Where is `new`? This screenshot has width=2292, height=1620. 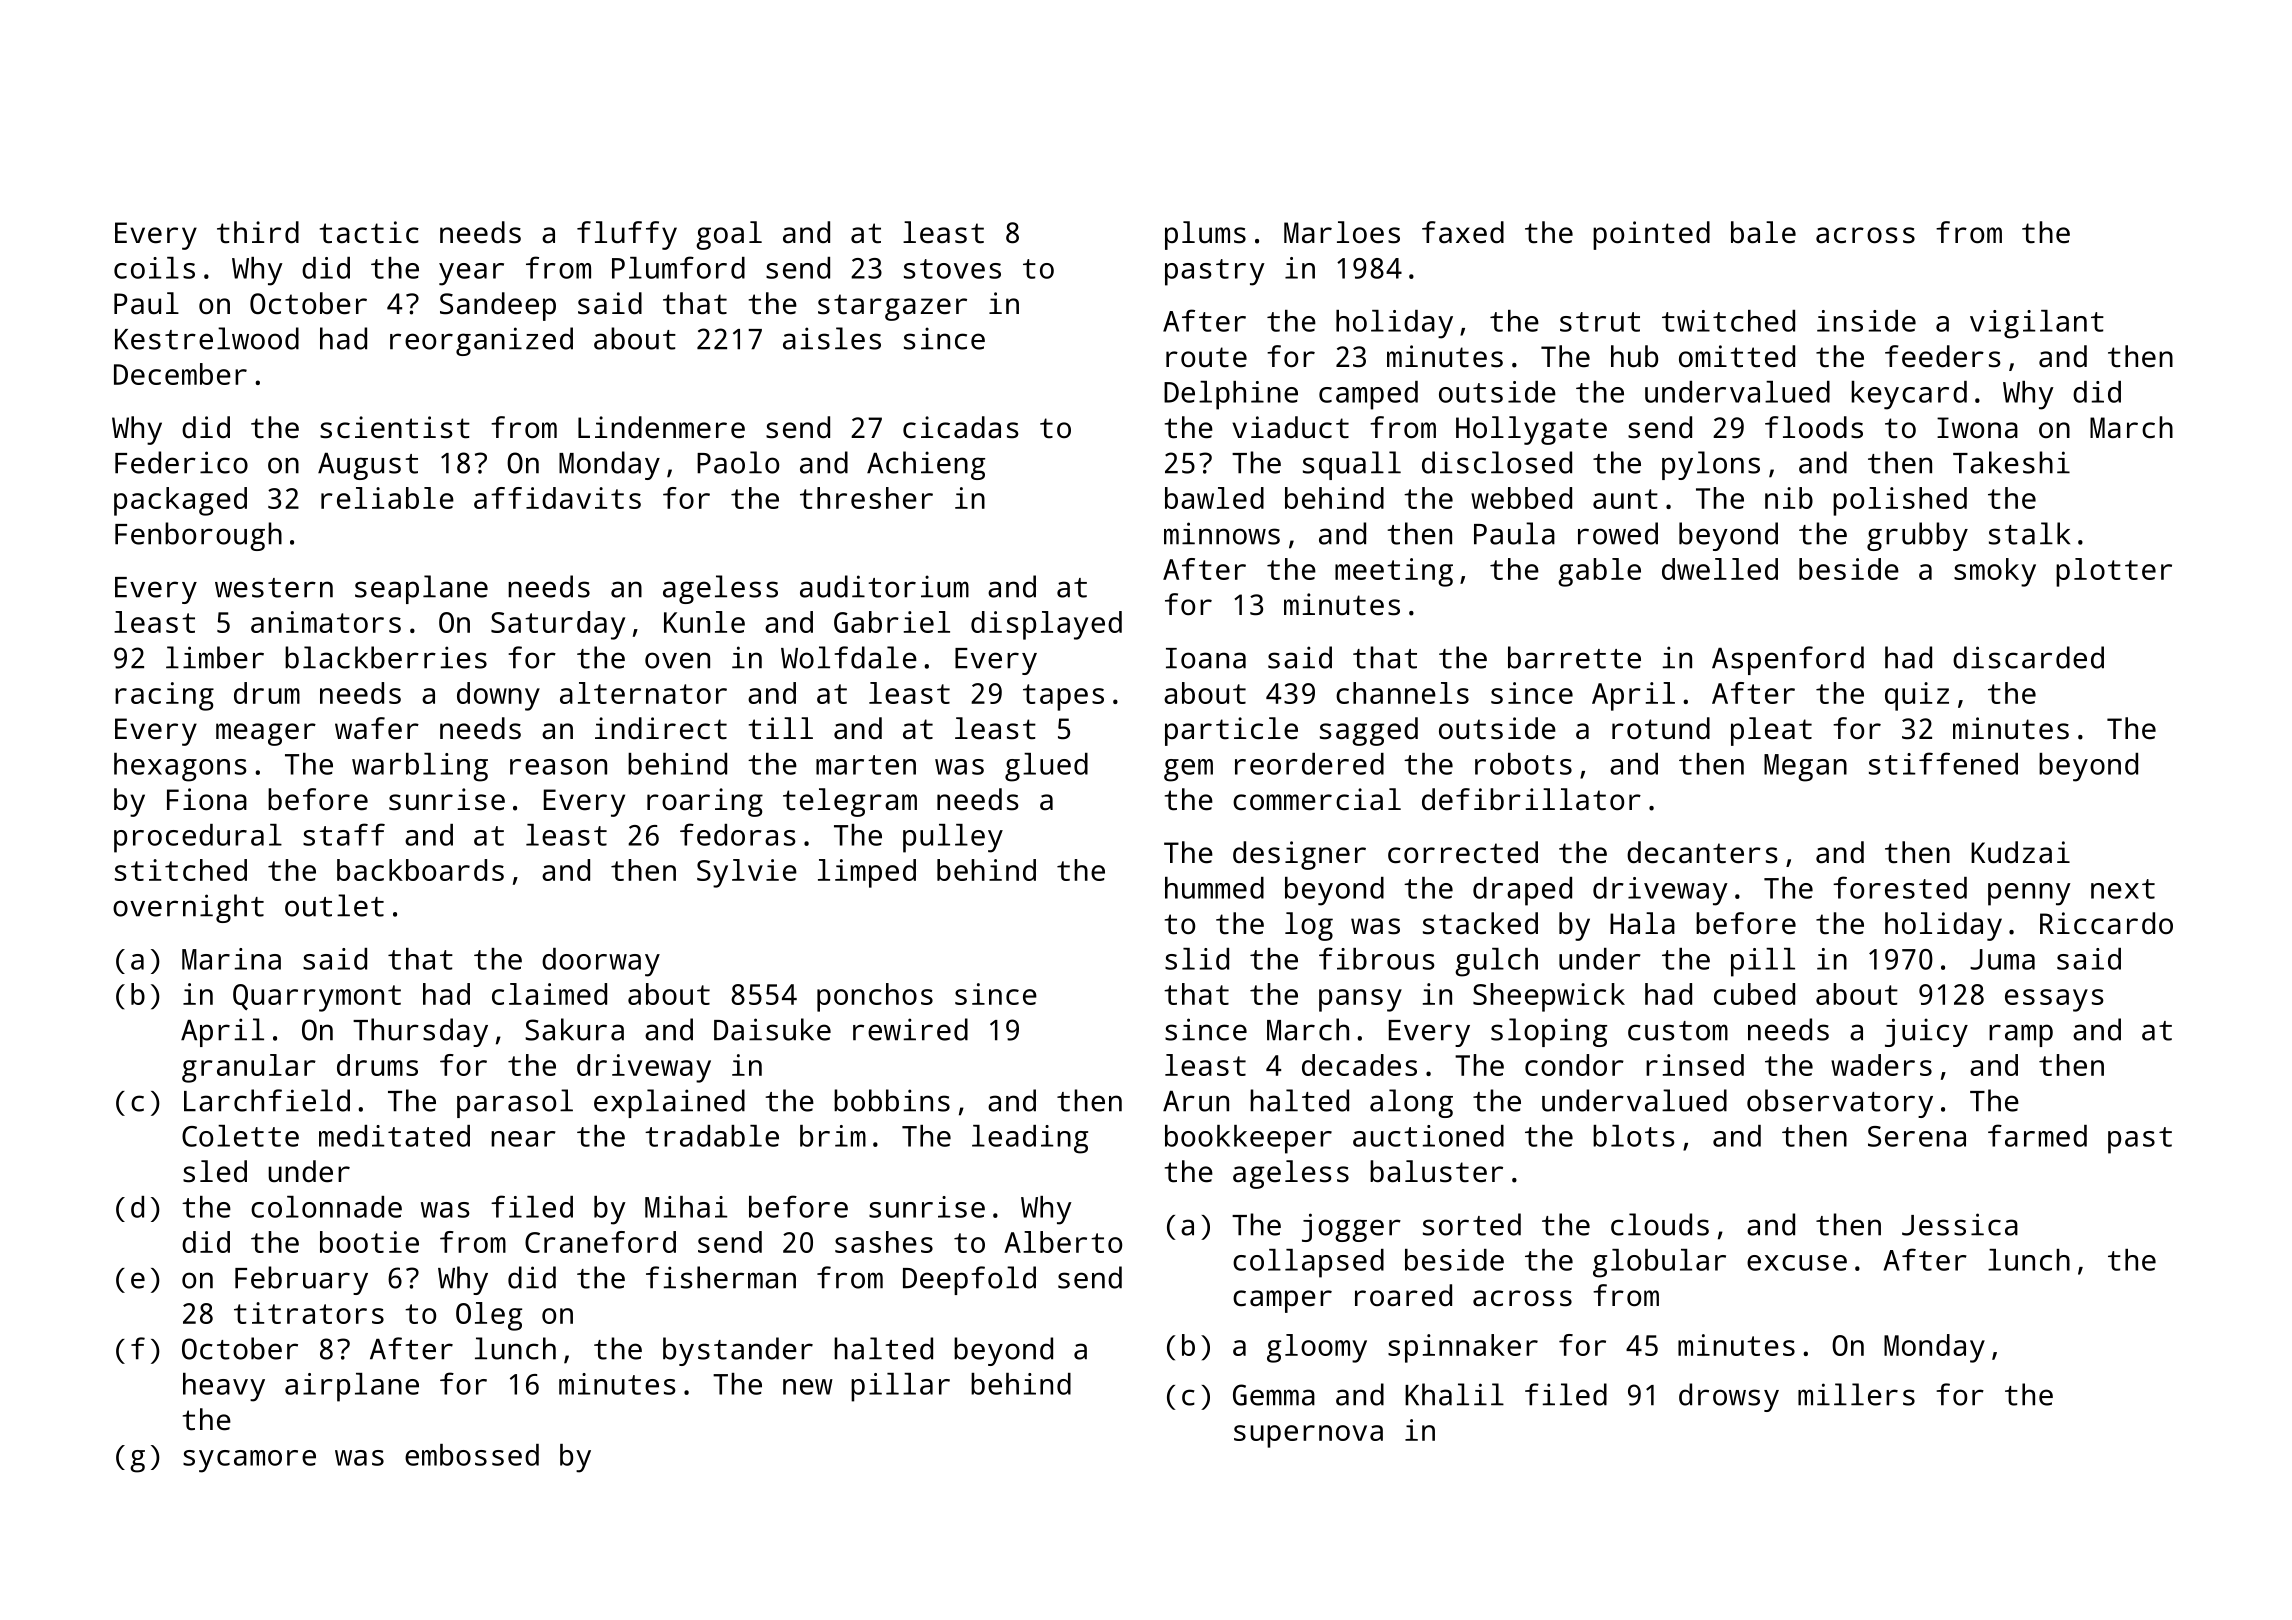 new is located at coordinates (808, 1387).
